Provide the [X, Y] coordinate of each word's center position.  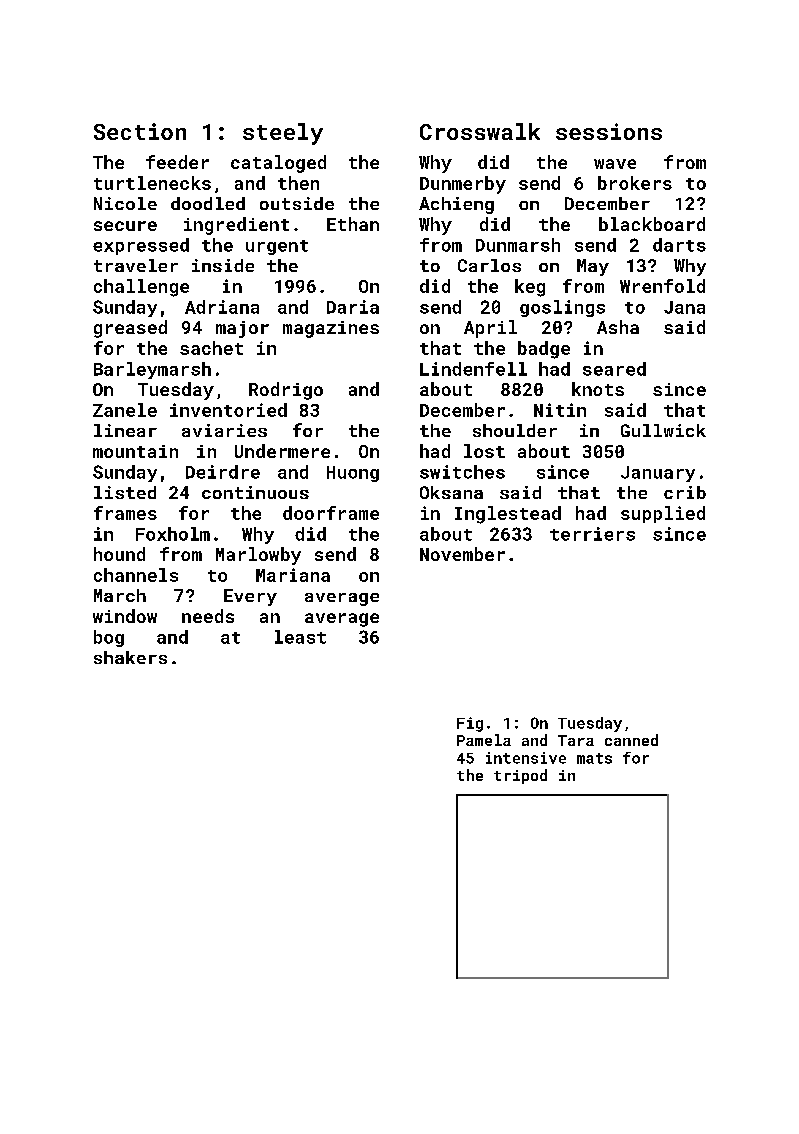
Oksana [451, 492]
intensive [526, 758]
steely [283, 134]
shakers [130, 657]
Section [140, 131]
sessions [609, 131]
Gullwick [663, 430]
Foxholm [173, 534]
